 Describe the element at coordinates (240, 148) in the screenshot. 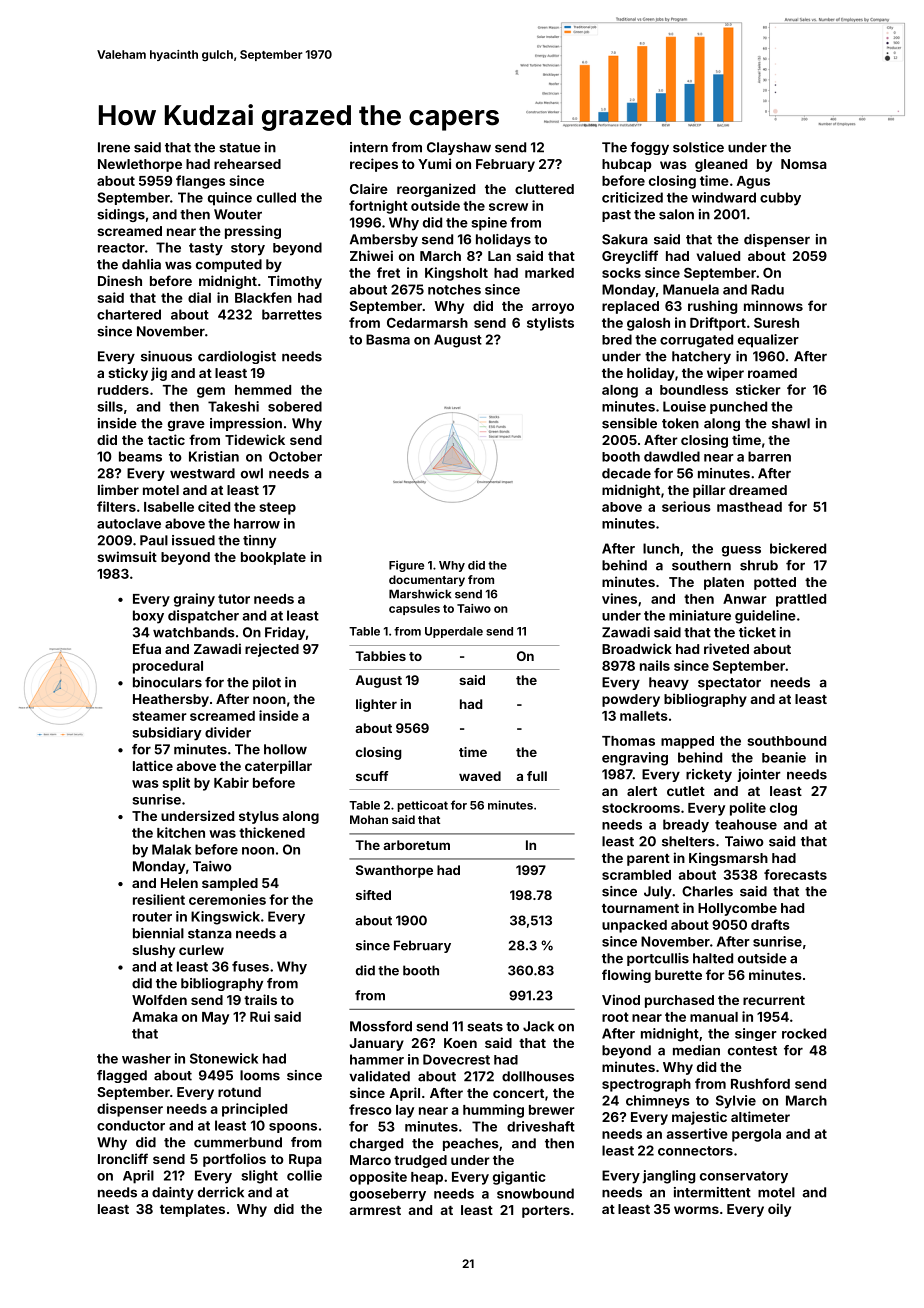

I see `statue` at that location.
